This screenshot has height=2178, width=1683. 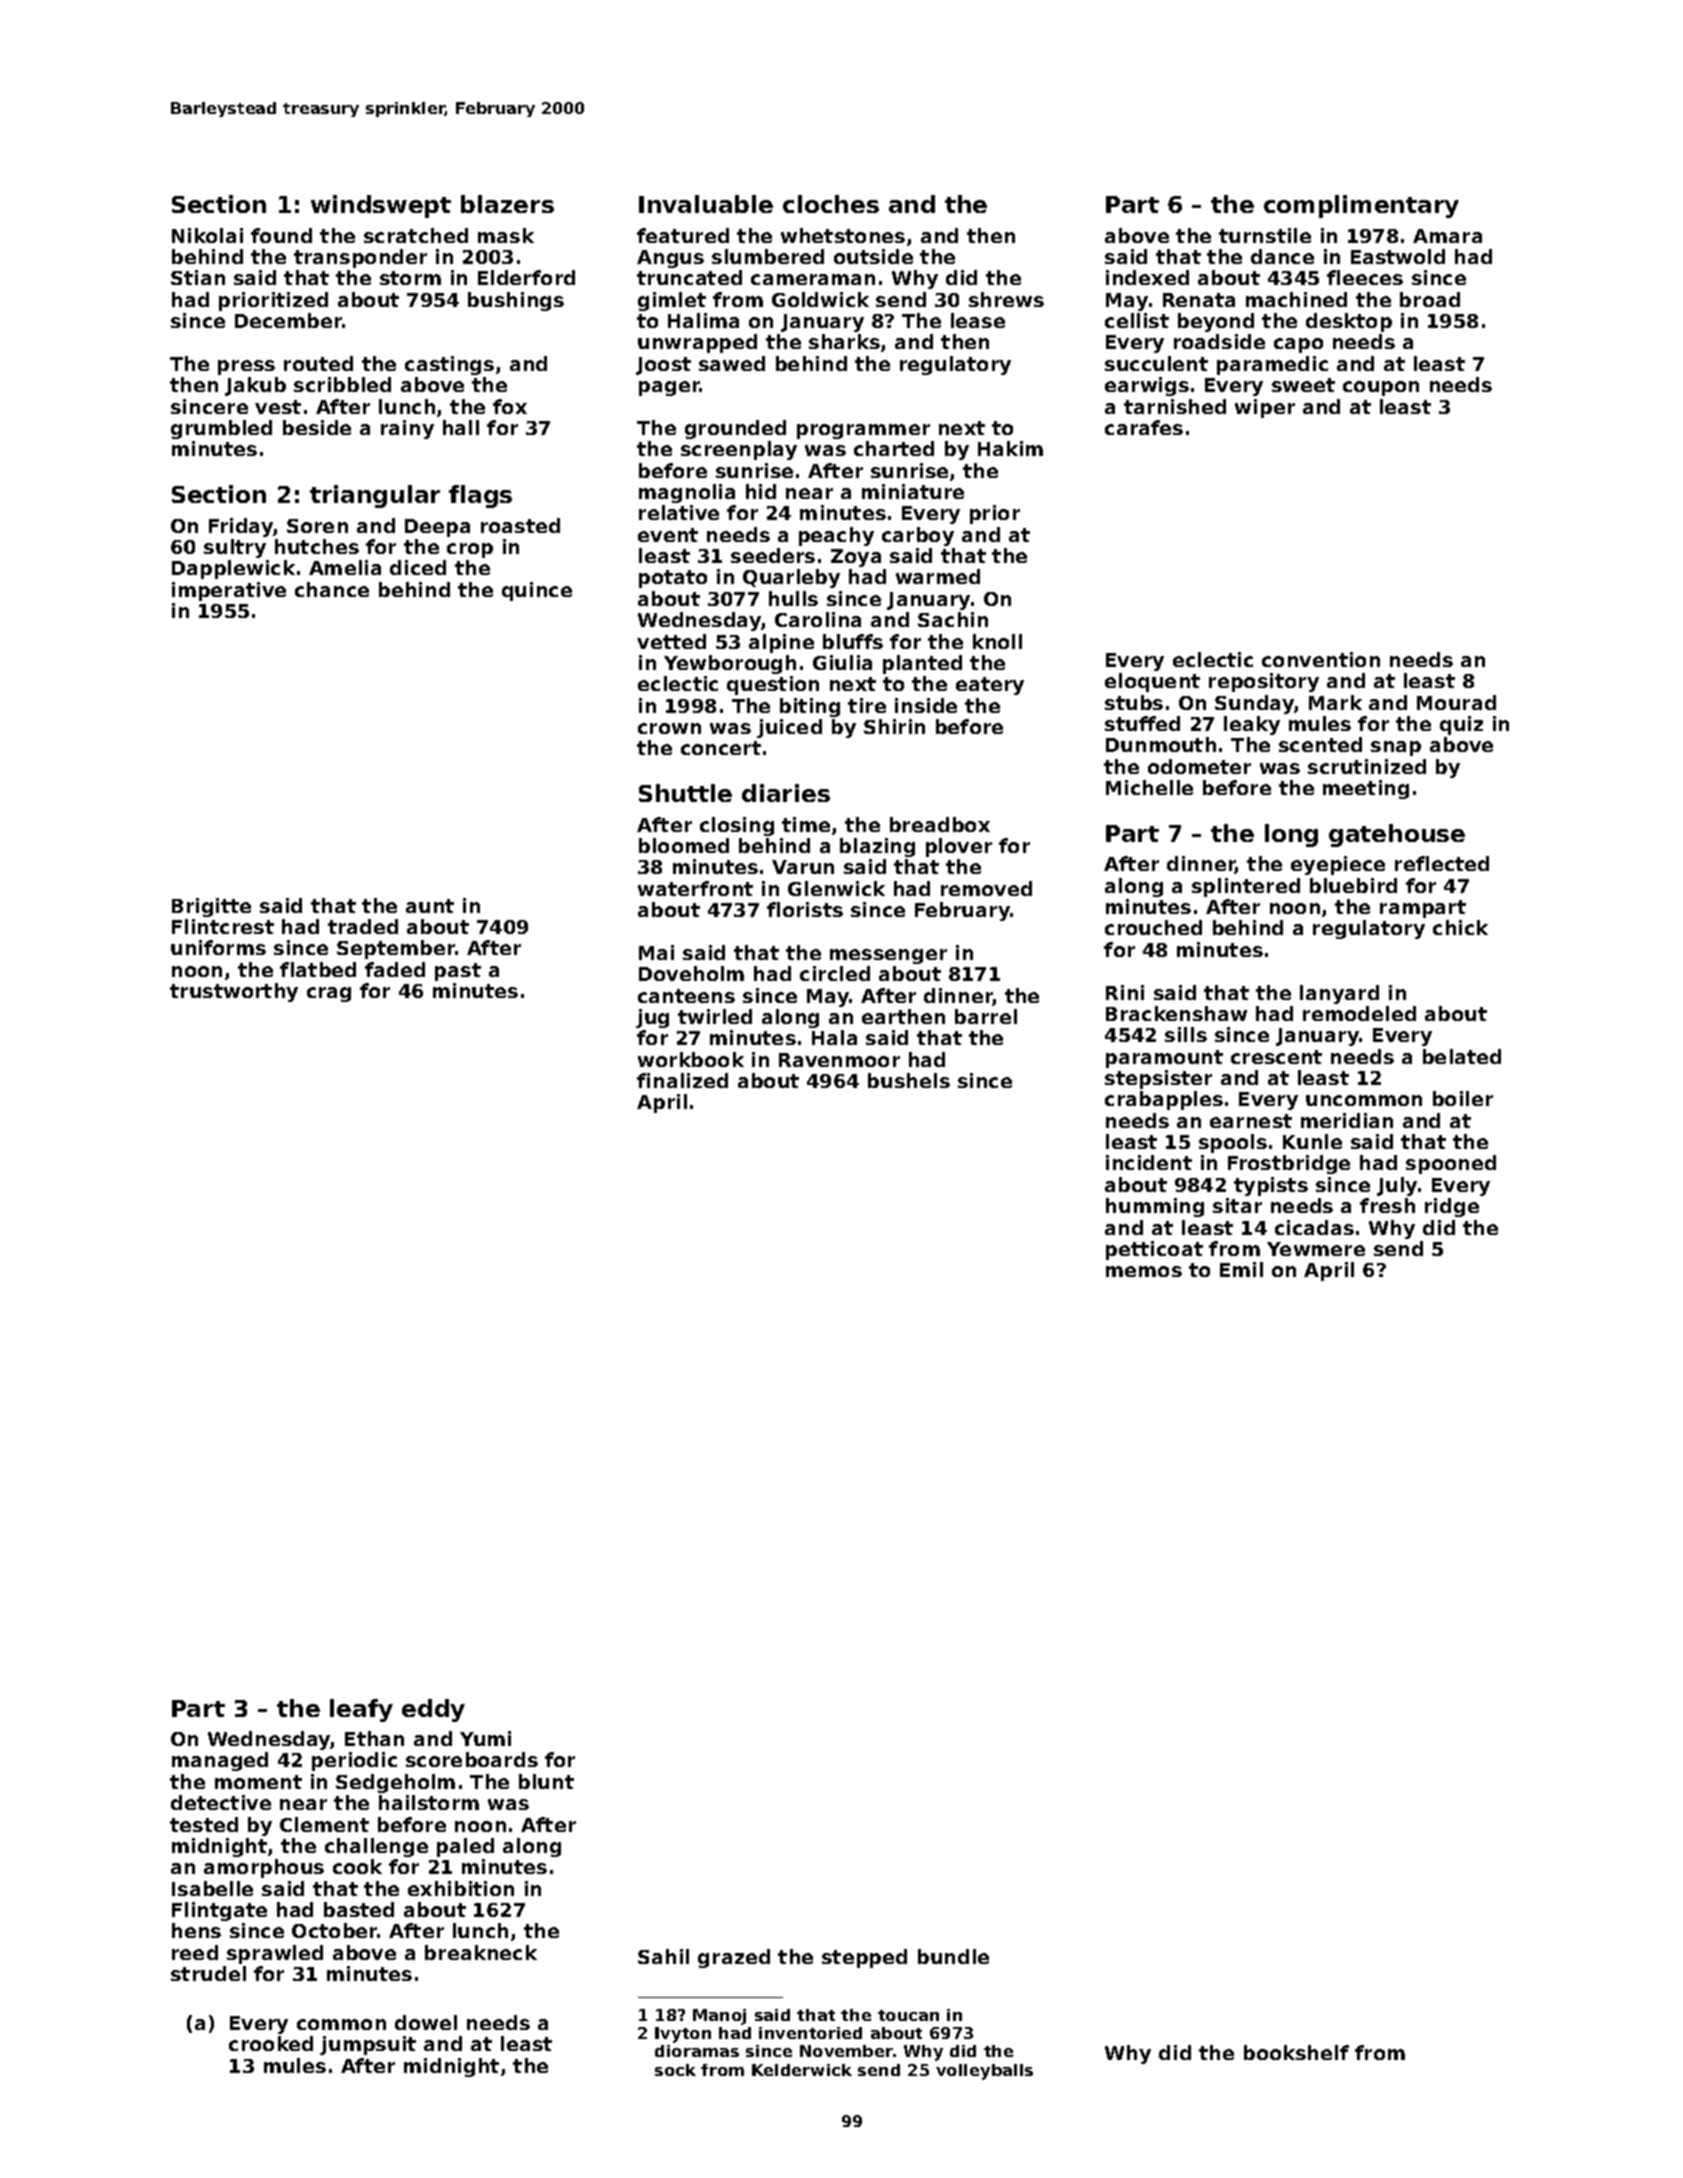 What do you see at coordinates (1361, 206) in the screenshot?
I see `complimentary` at bounding box center [1361, 206].
